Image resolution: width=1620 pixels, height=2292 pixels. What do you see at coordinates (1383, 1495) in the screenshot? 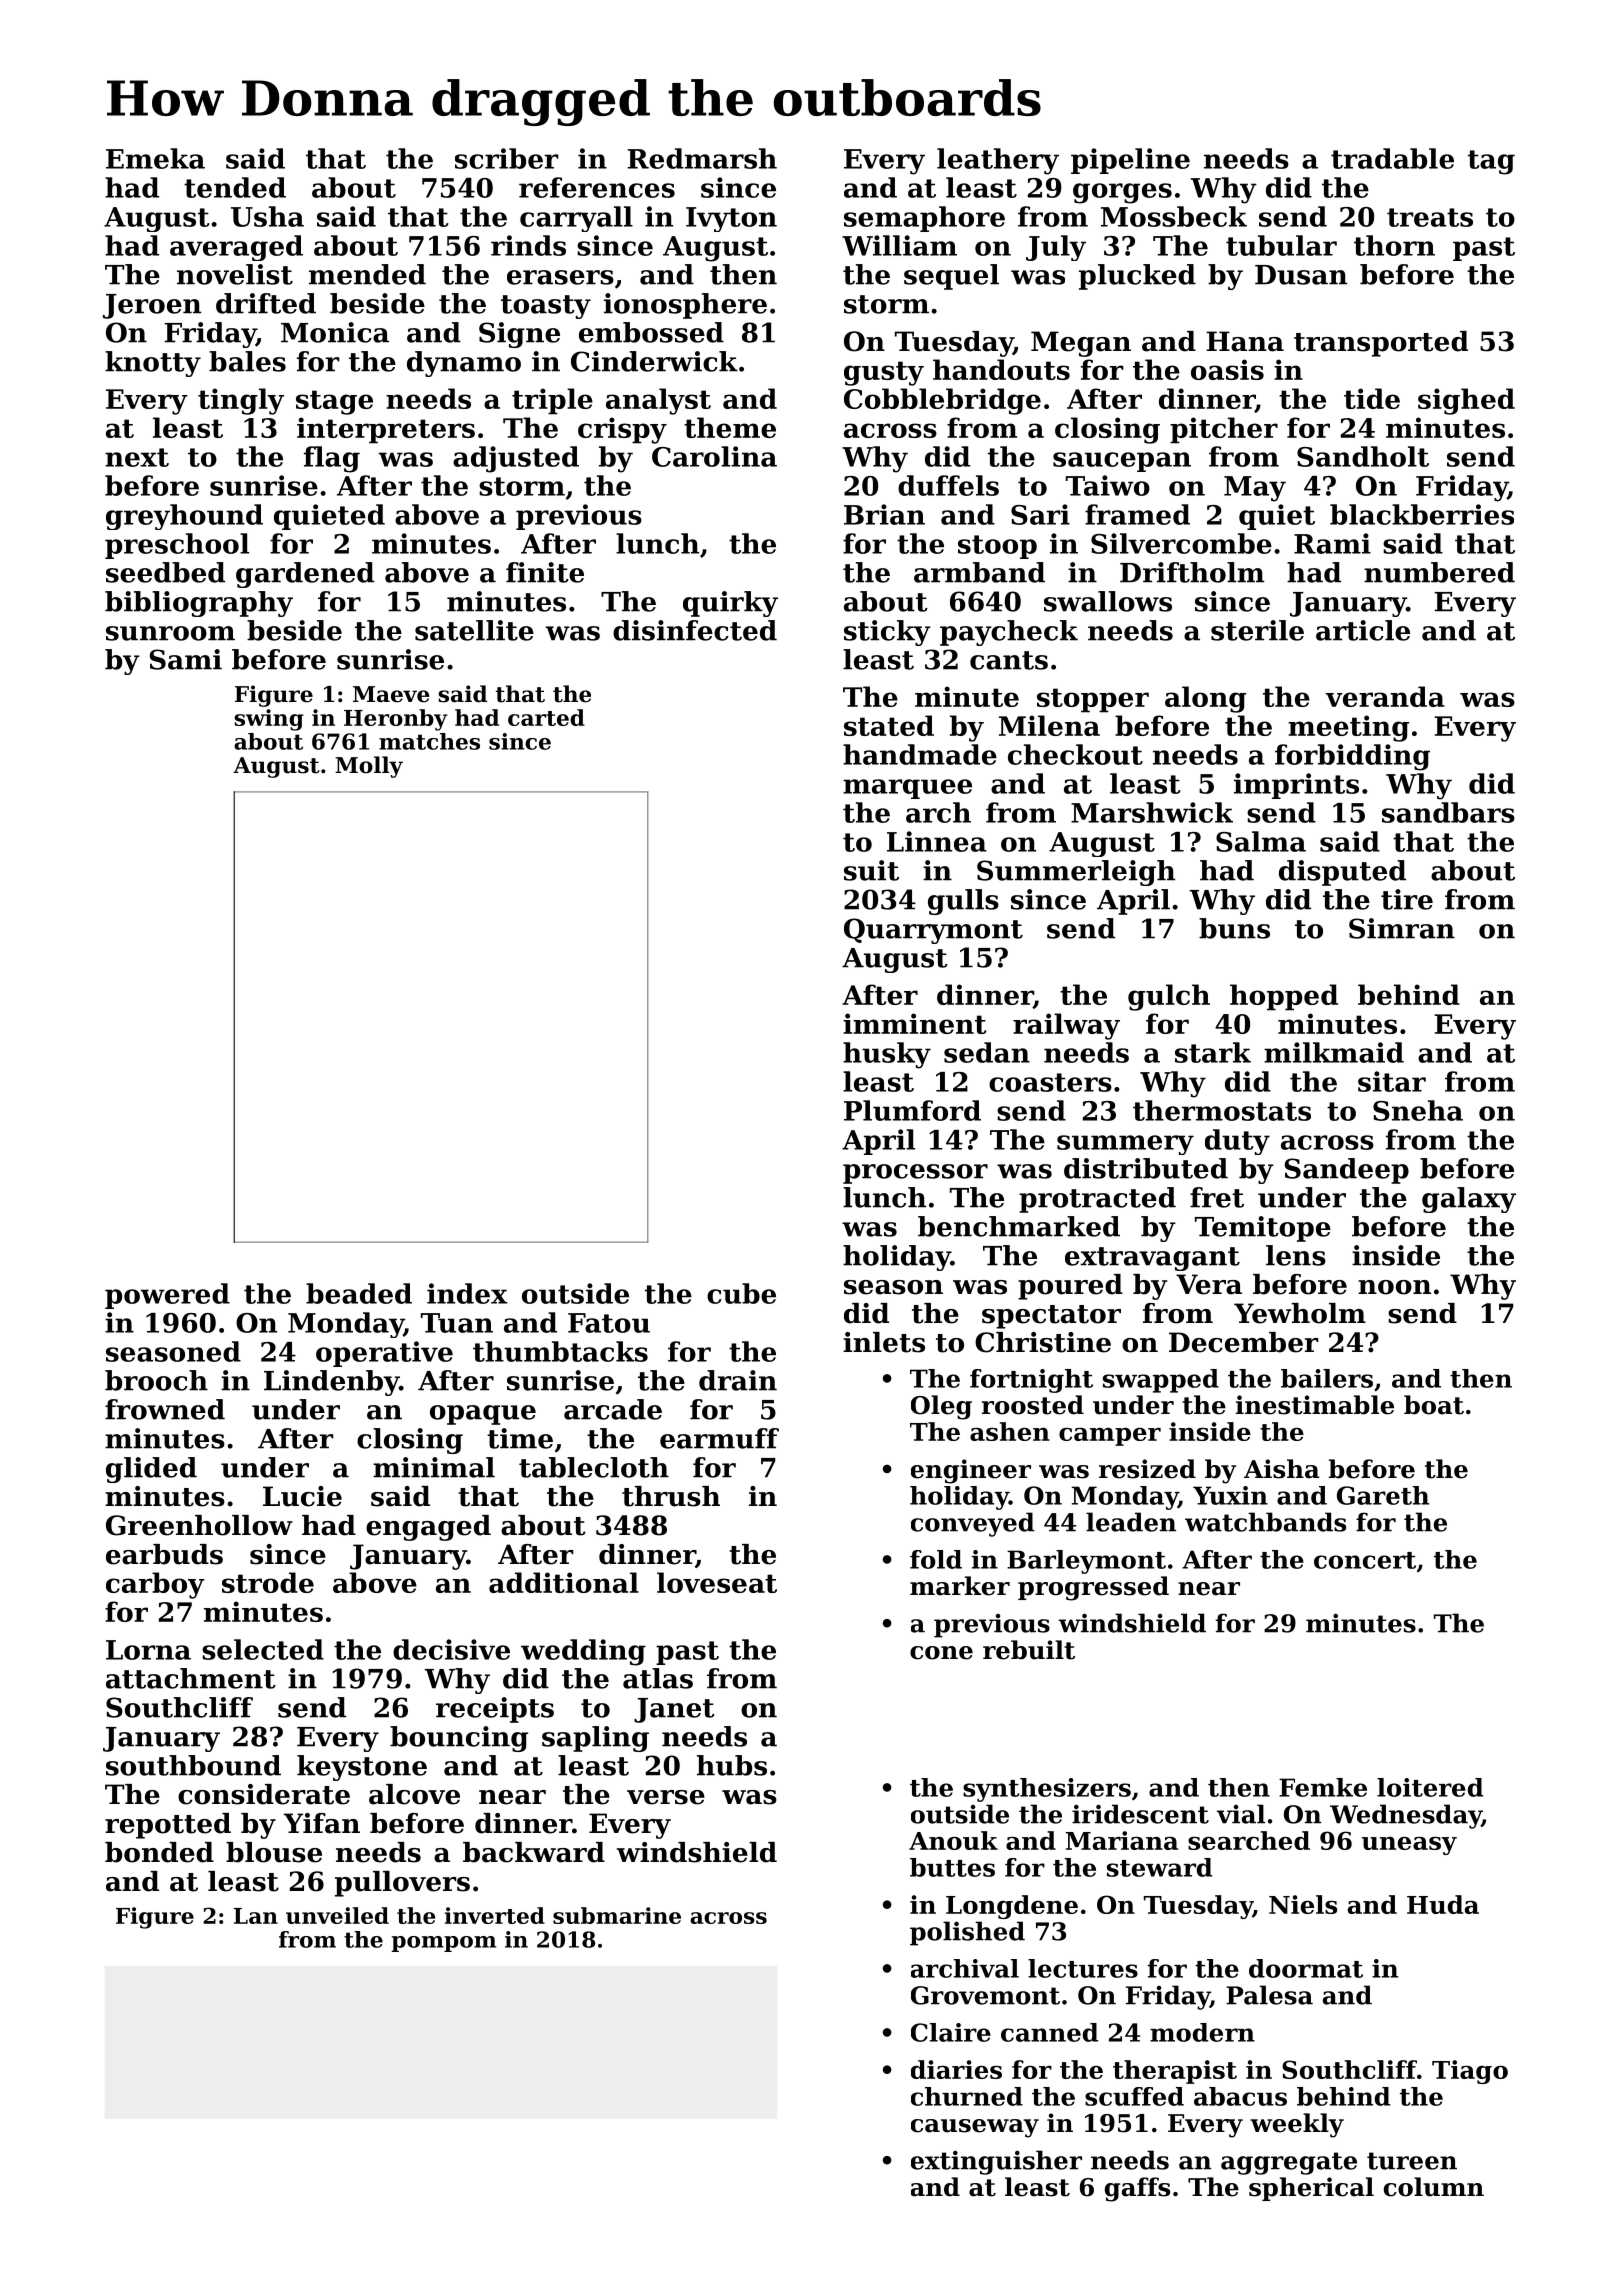
I see `Gareth` at bounding box center [1383, 1495].
